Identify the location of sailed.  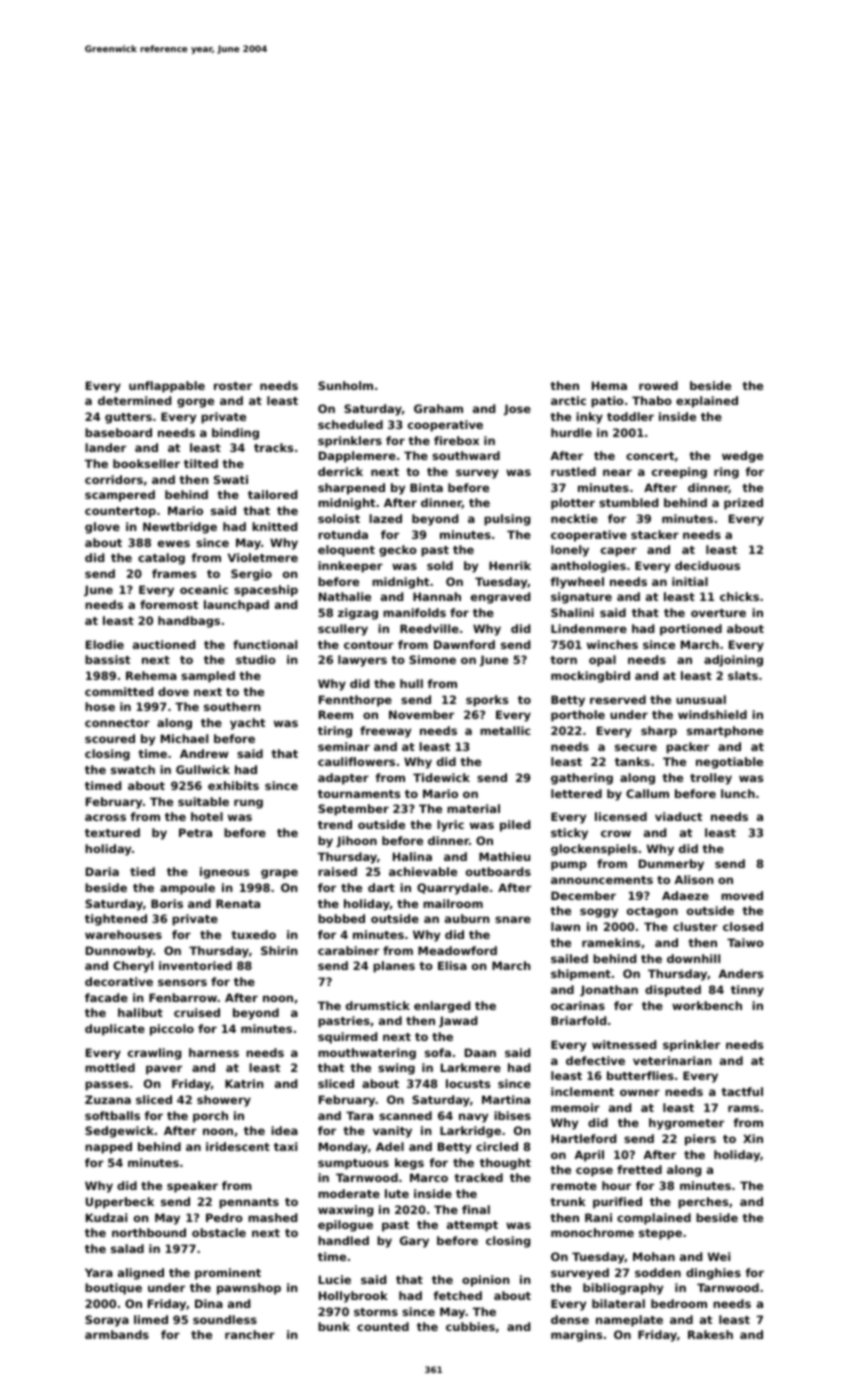
(569, 958).
